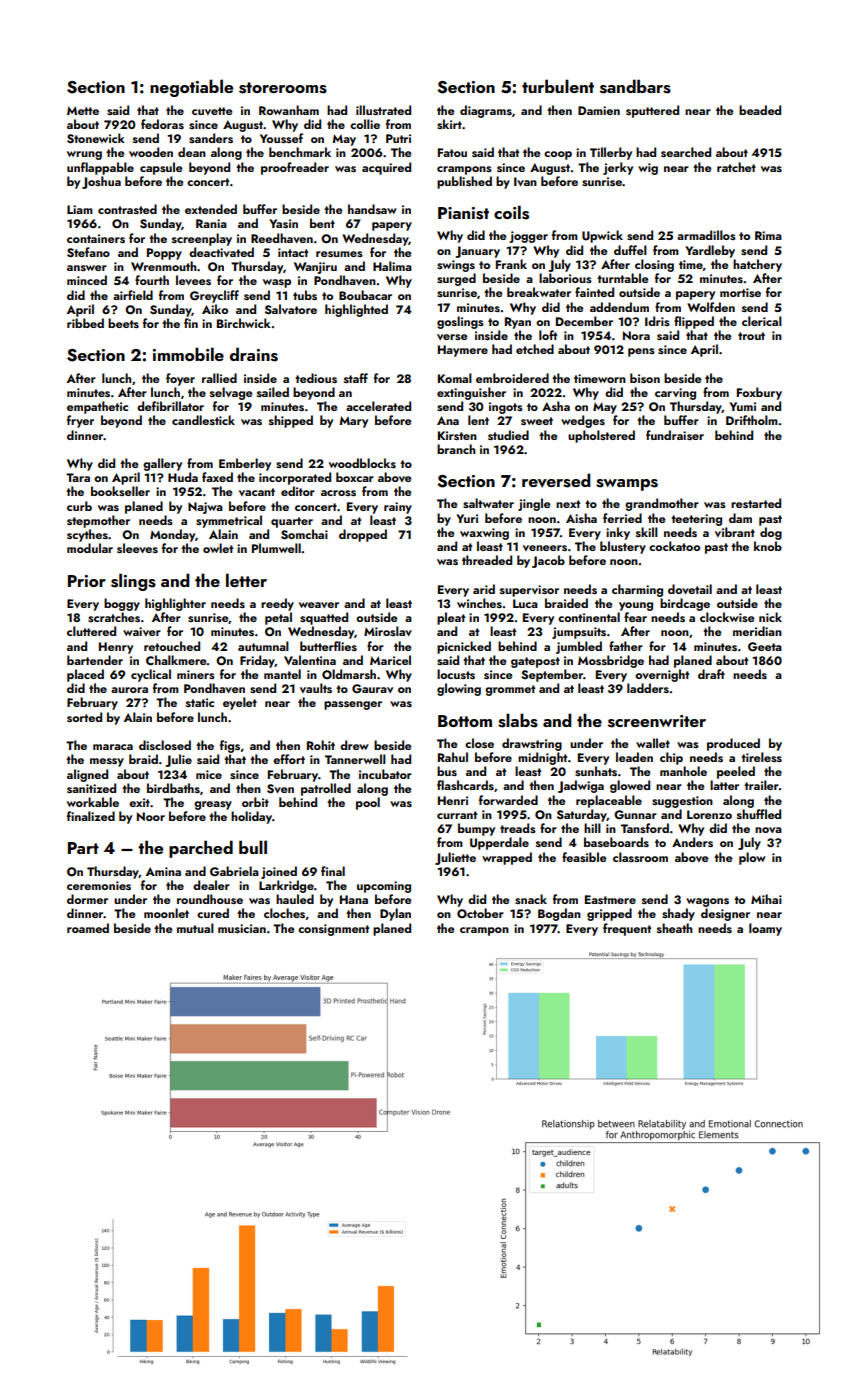 The height and width of the screenshot is (1400, 849). Describe the element at coordinates (652, 111) in the screenshot. I see `sputtered` at that location.
